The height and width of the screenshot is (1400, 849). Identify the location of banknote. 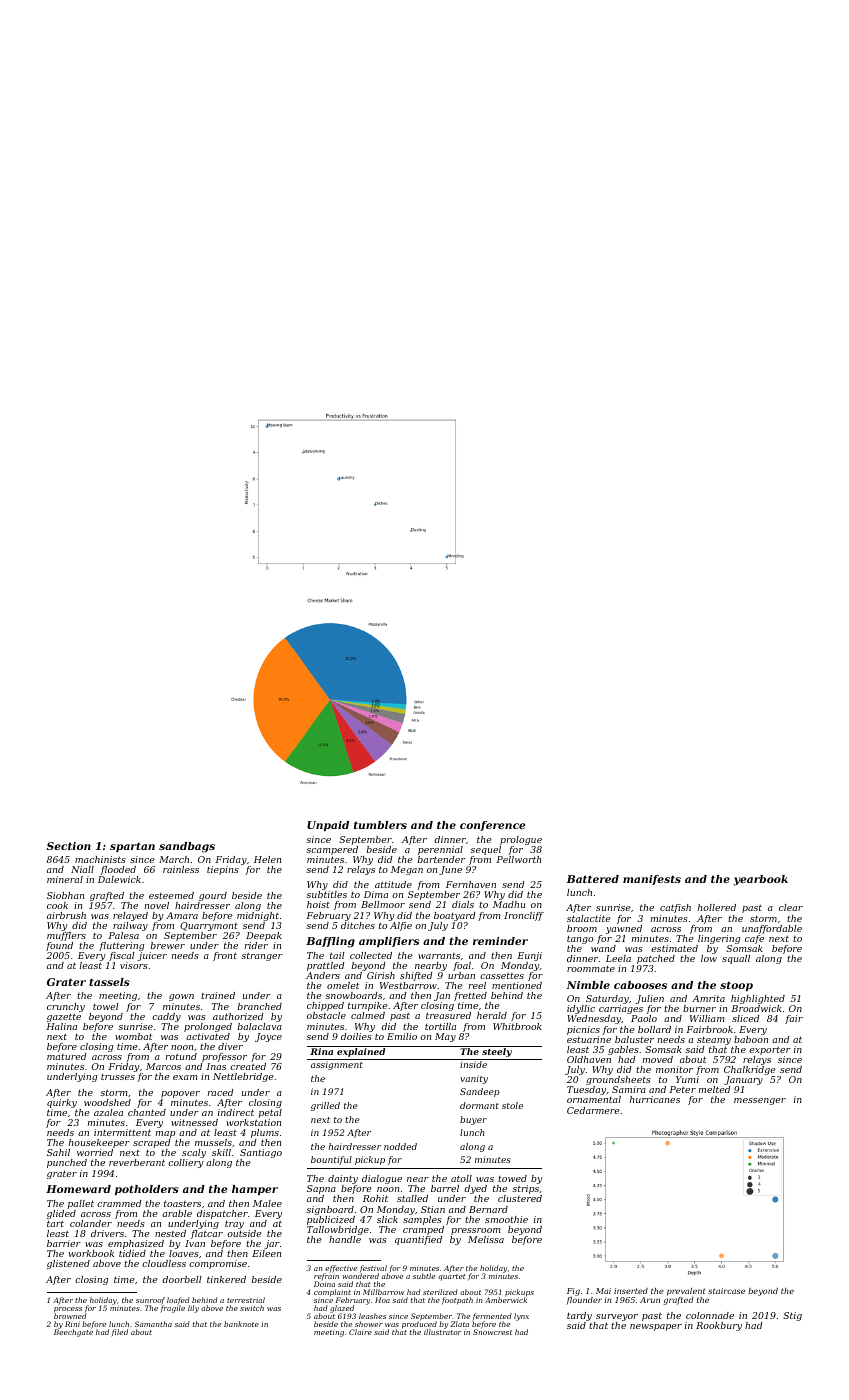
(241, 1324).
